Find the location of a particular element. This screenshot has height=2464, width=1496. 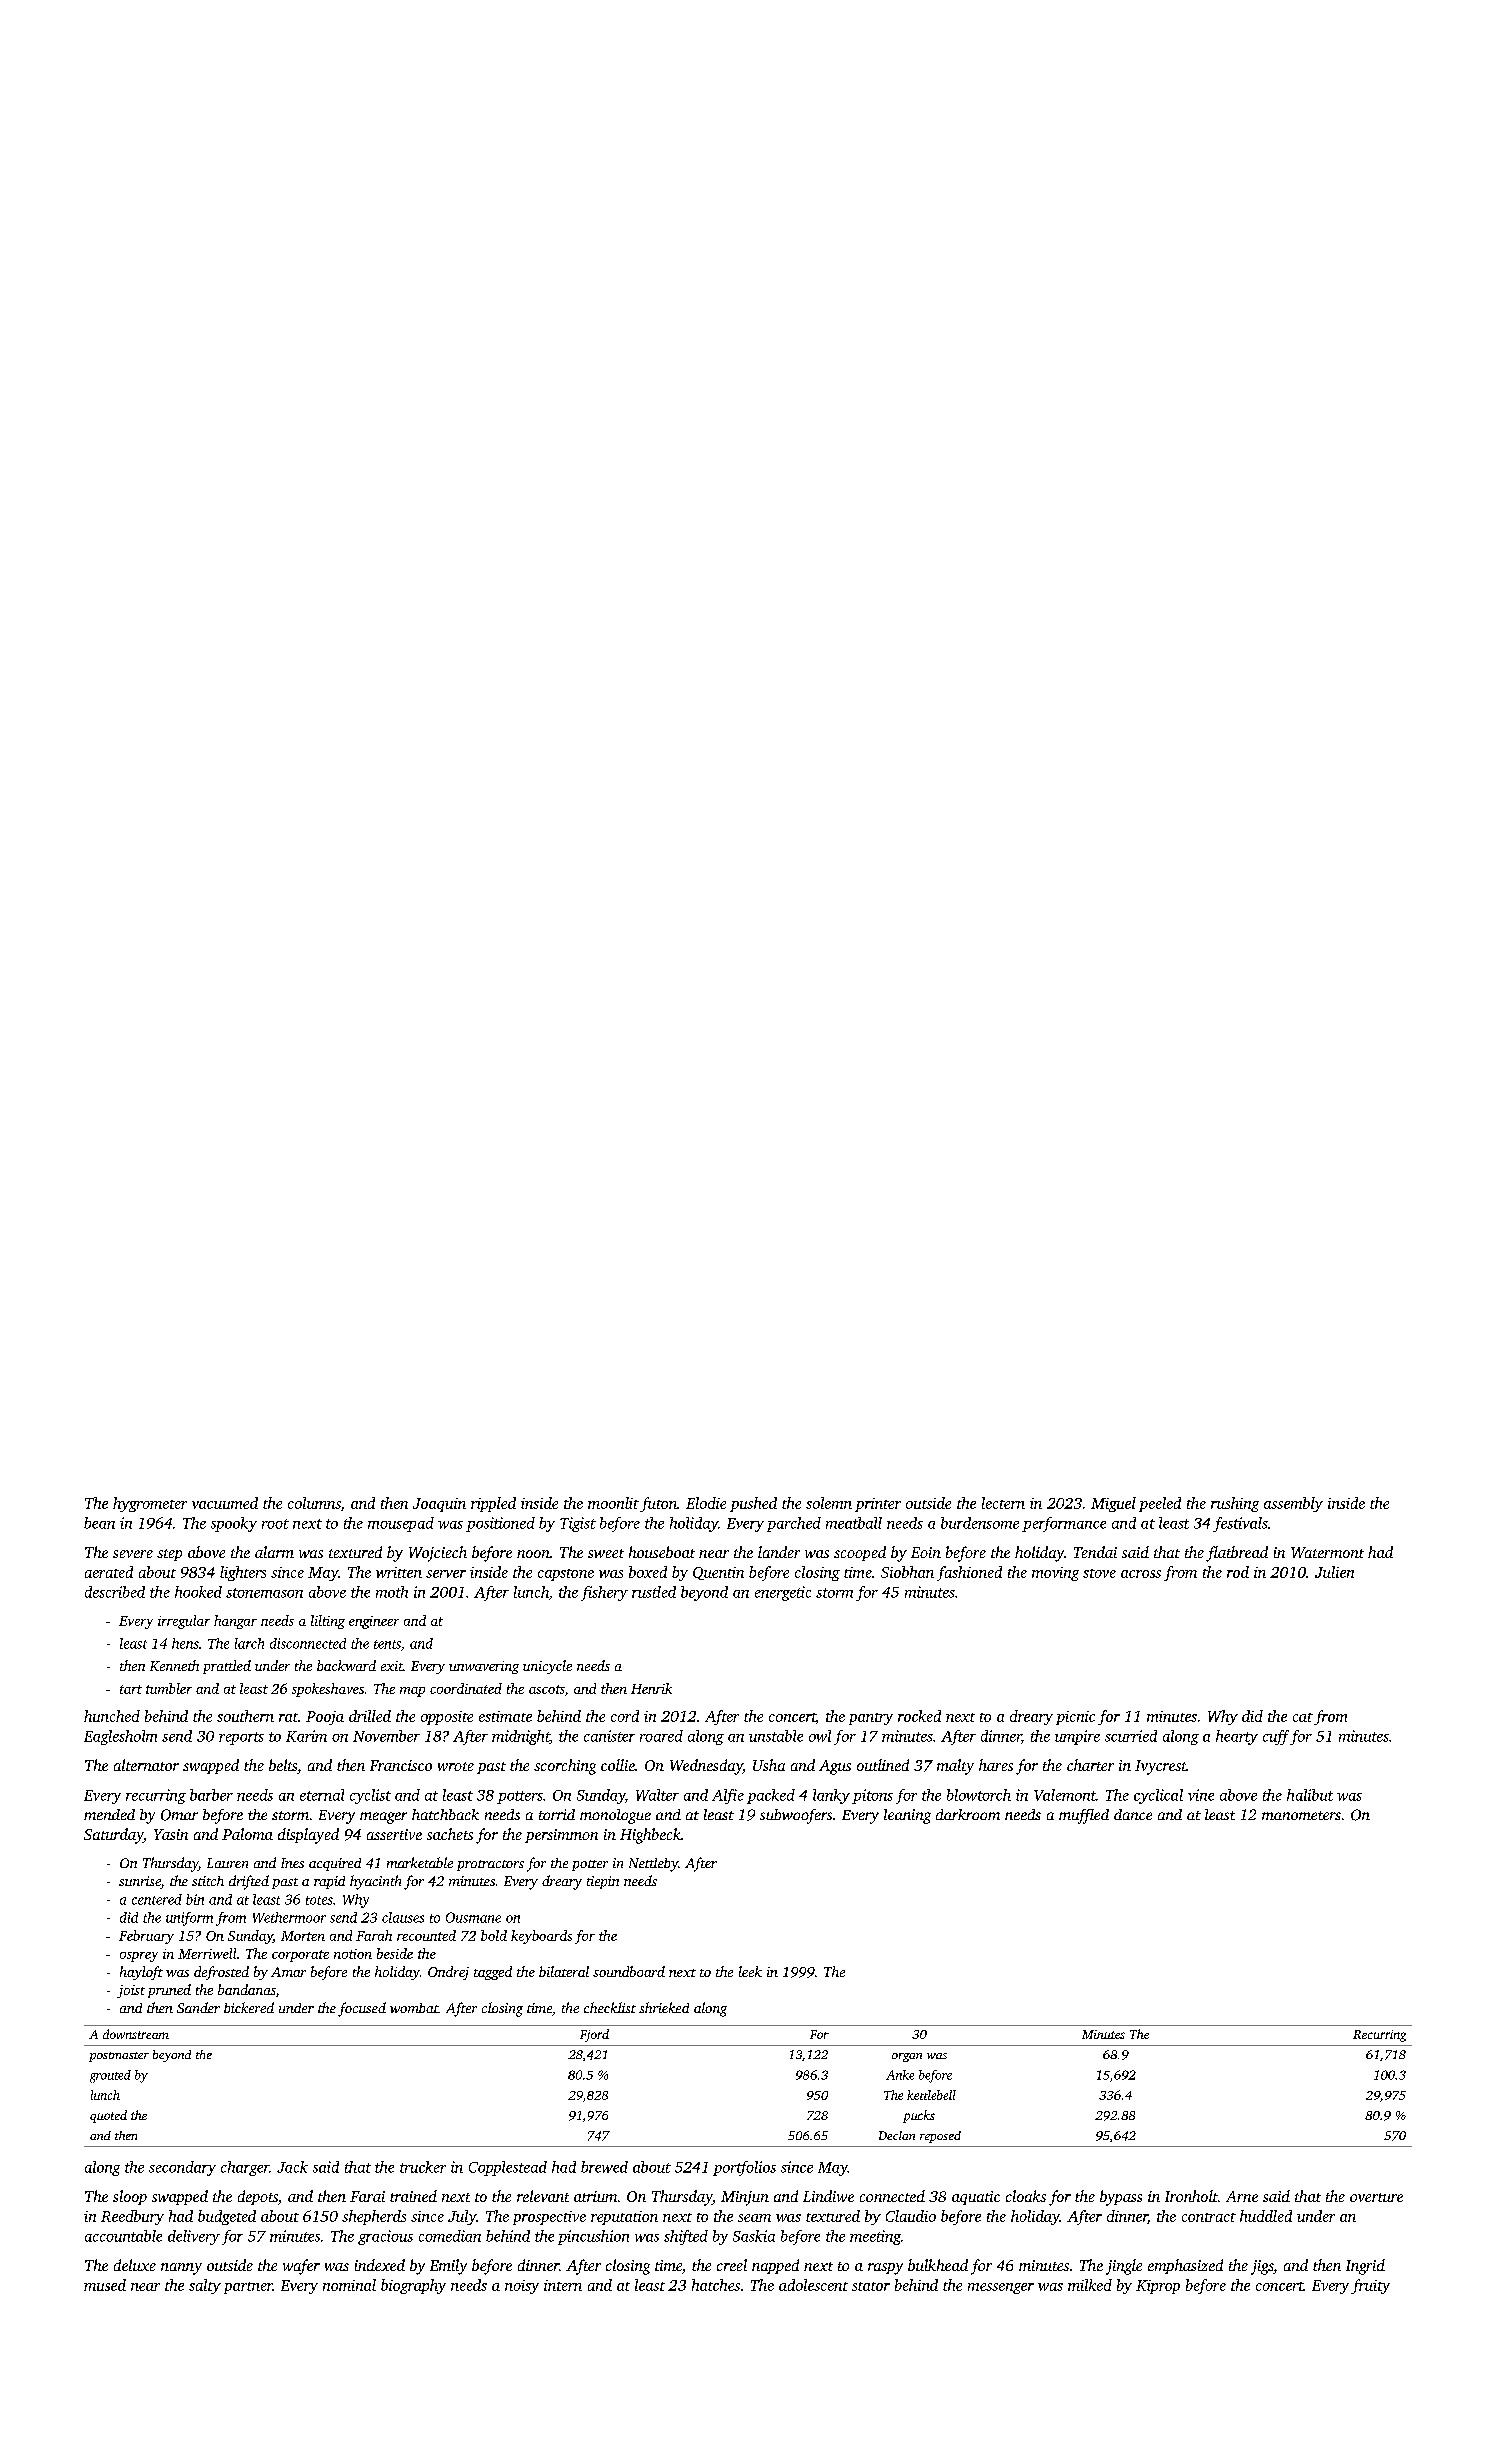

hatches is located at coordinates (716, 2285).
